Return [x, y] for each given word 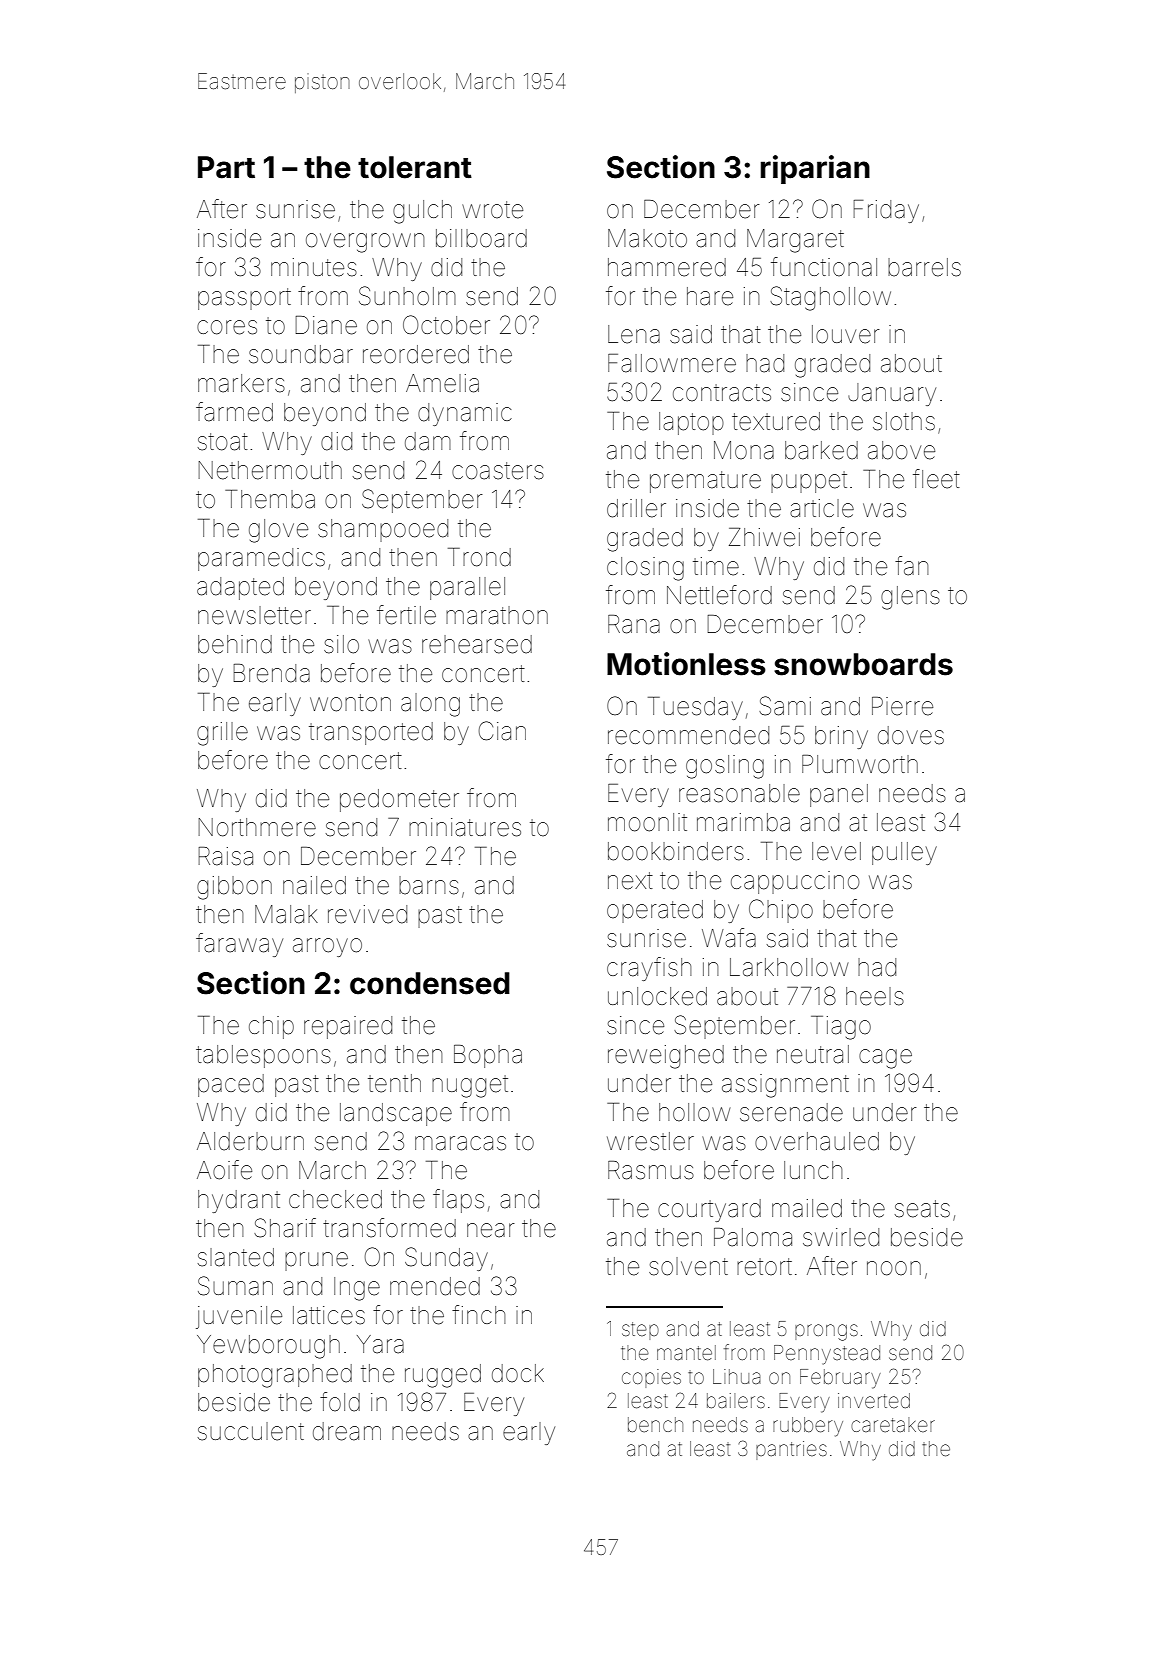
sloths [904, 421]
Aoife [224, 1170]
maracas [460, 1143]
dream [347, 1431]
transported [371, 733]
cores [227, 327]
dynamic [465, 414]
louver [846, 334]
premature [705, 482]
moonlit [647, 822]
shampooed [383, 530]
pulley [904, 853]
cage [885, 1059]
